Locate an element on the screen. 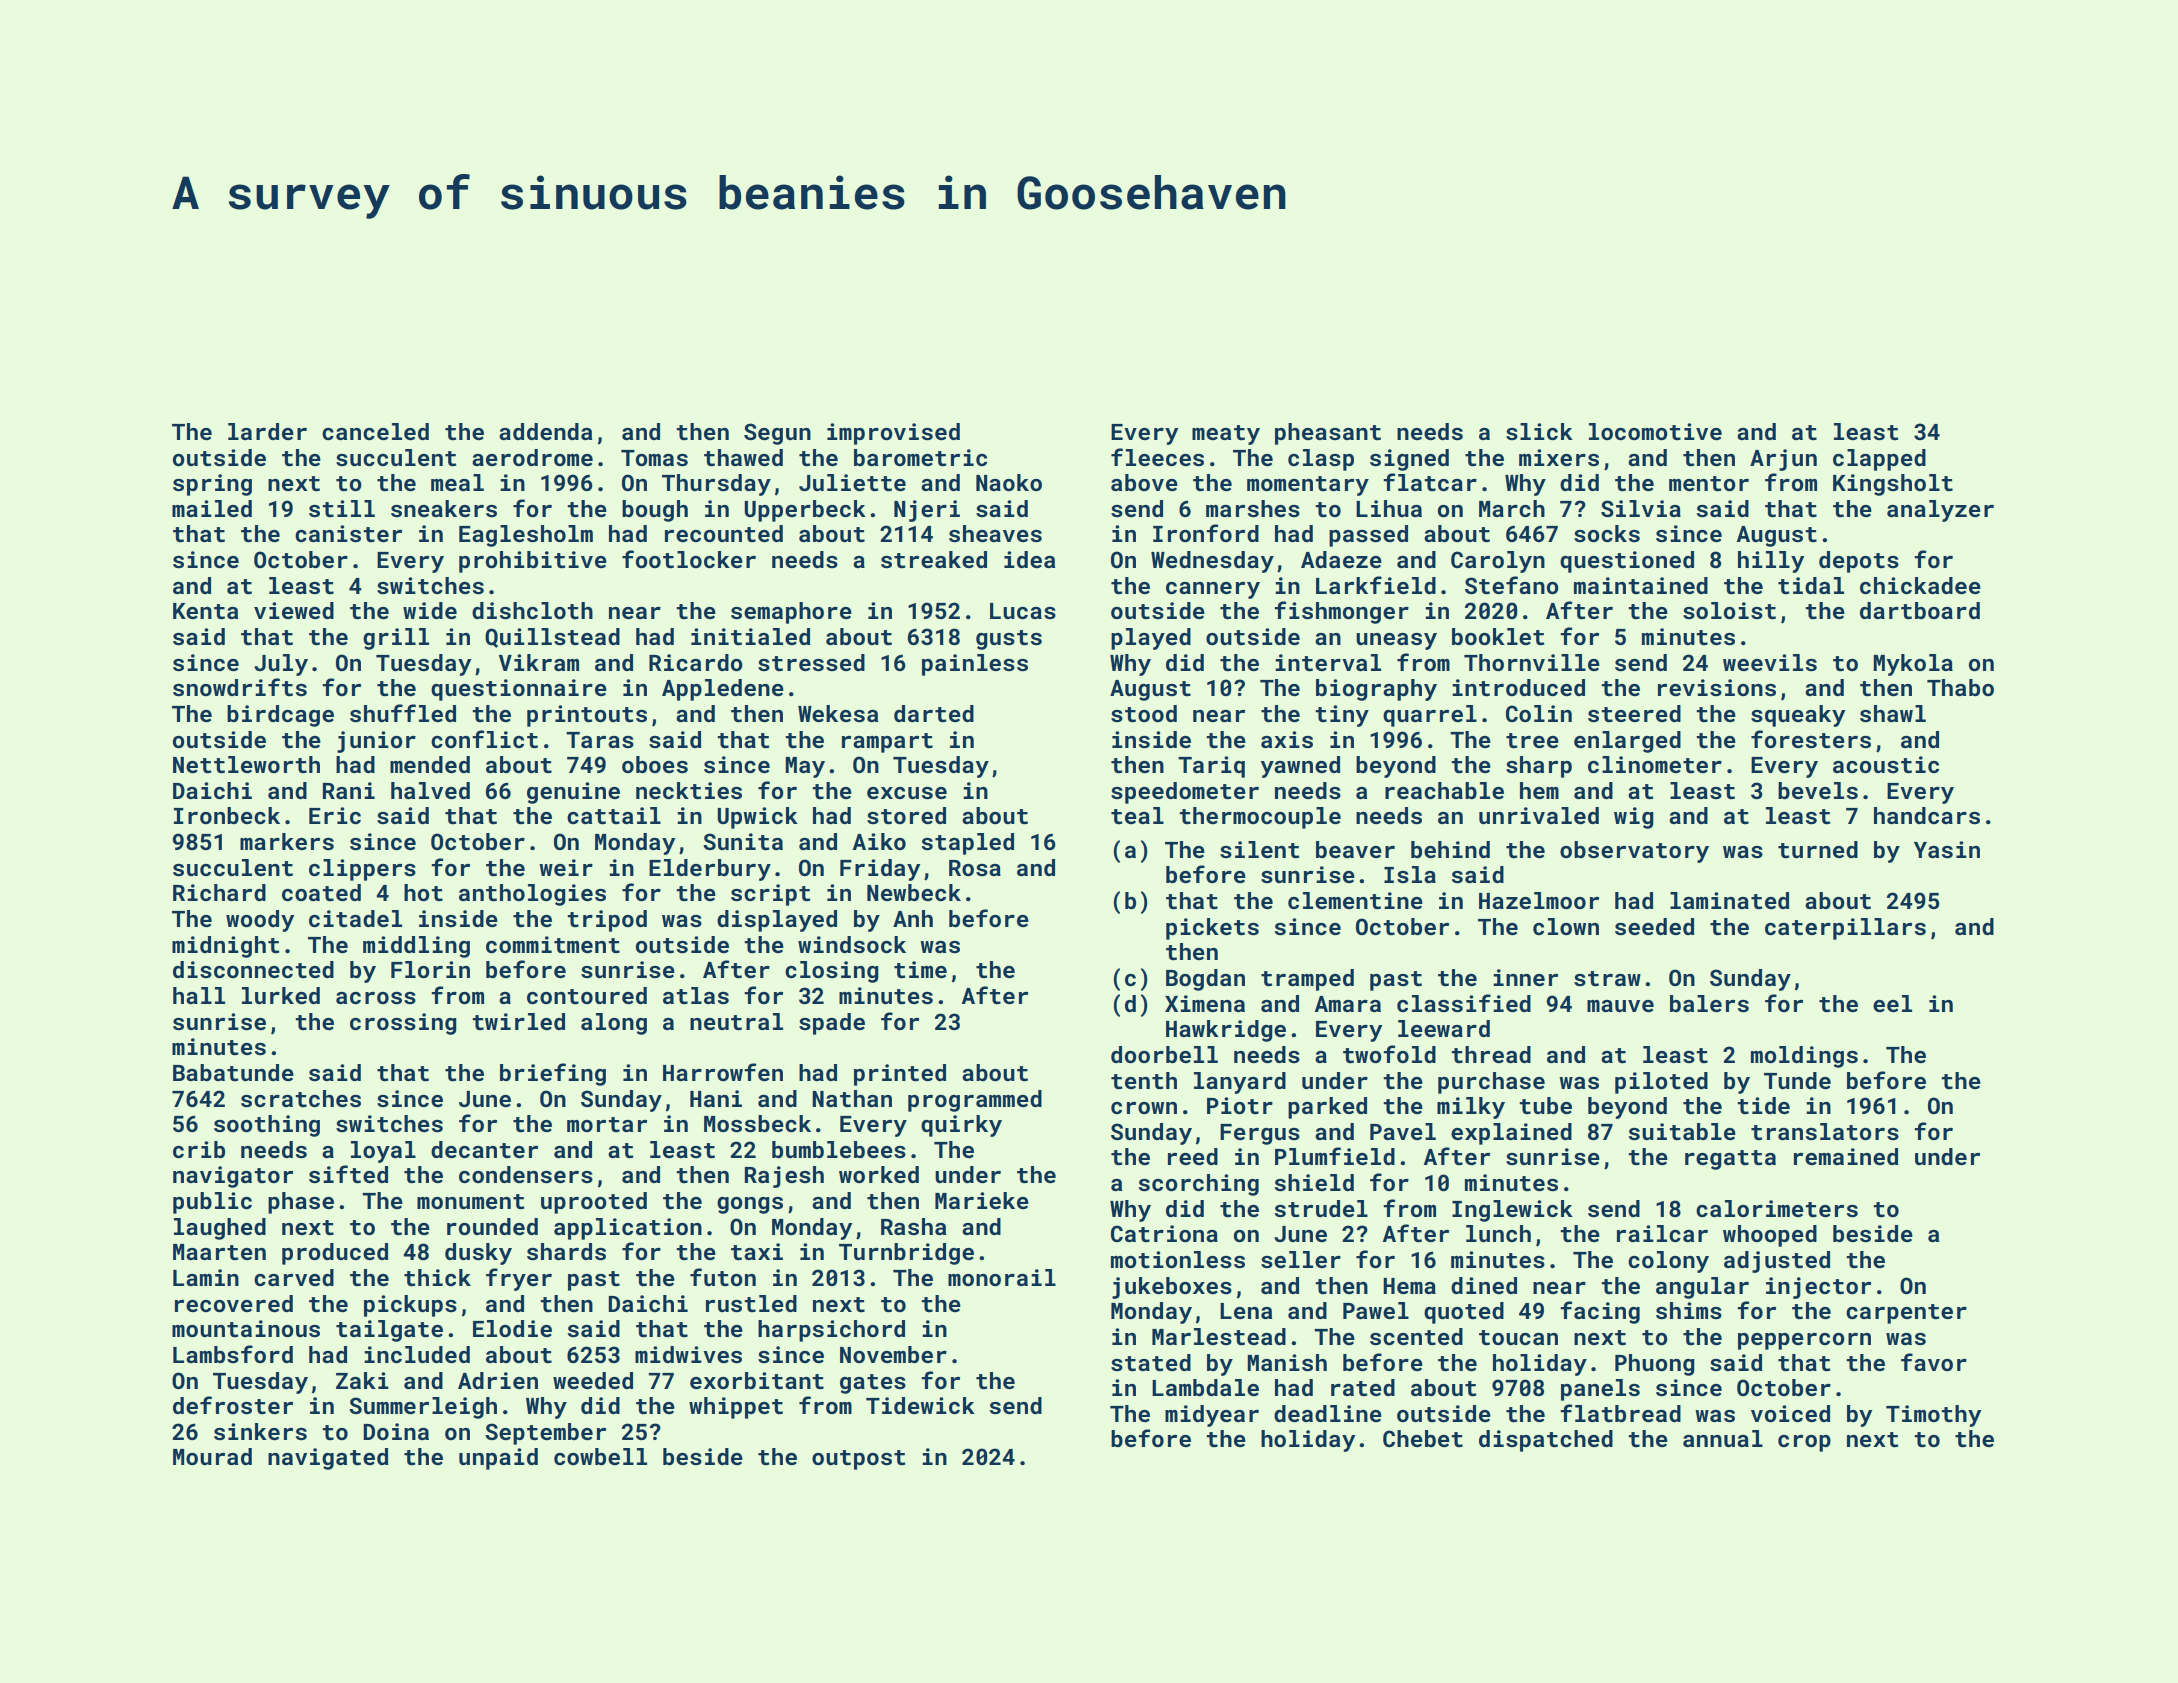  outpost is located at coordinates (858, 1460).
